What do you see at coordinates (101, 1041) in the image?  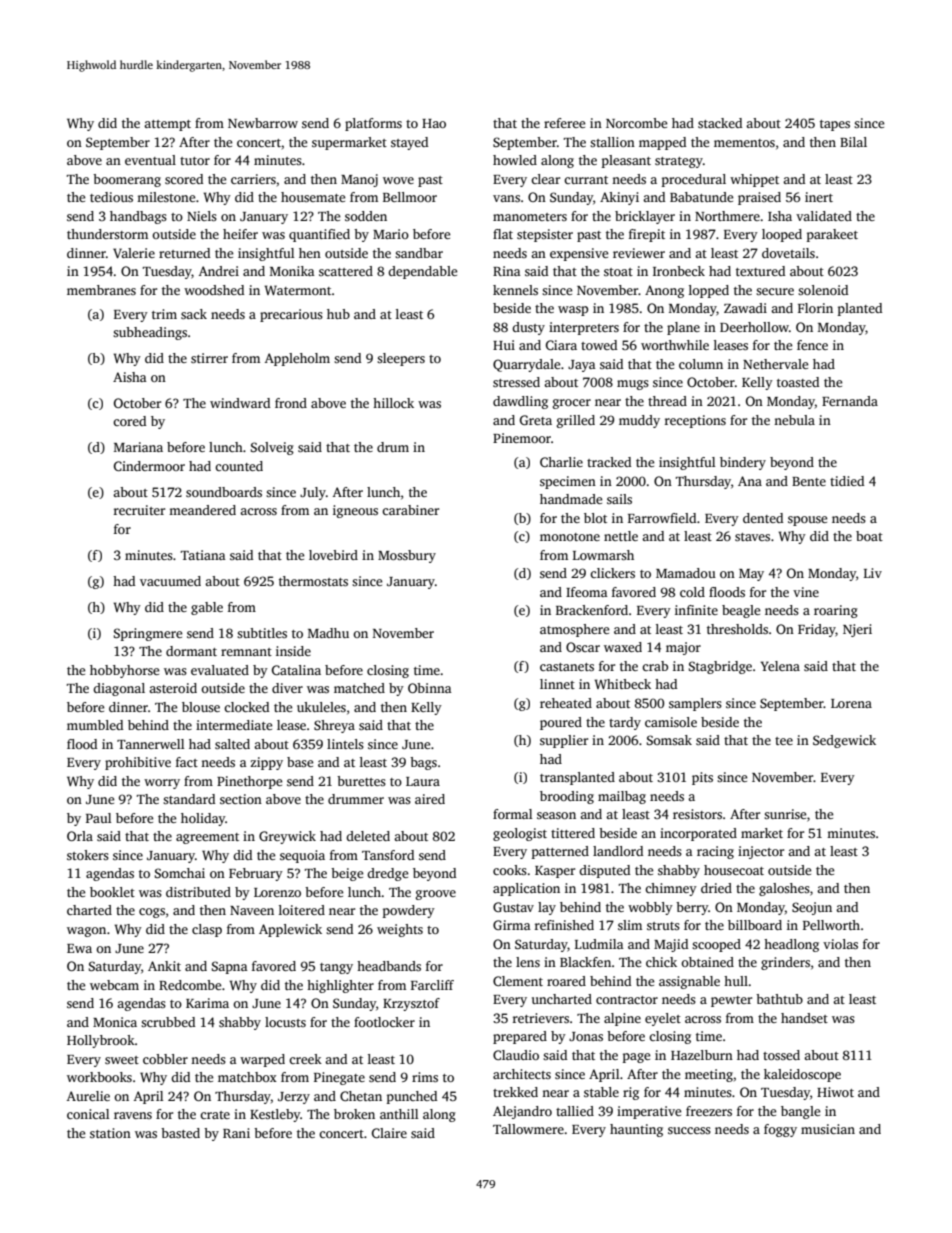 I see `Hollybrook` at bounding box center [101, 1041].
